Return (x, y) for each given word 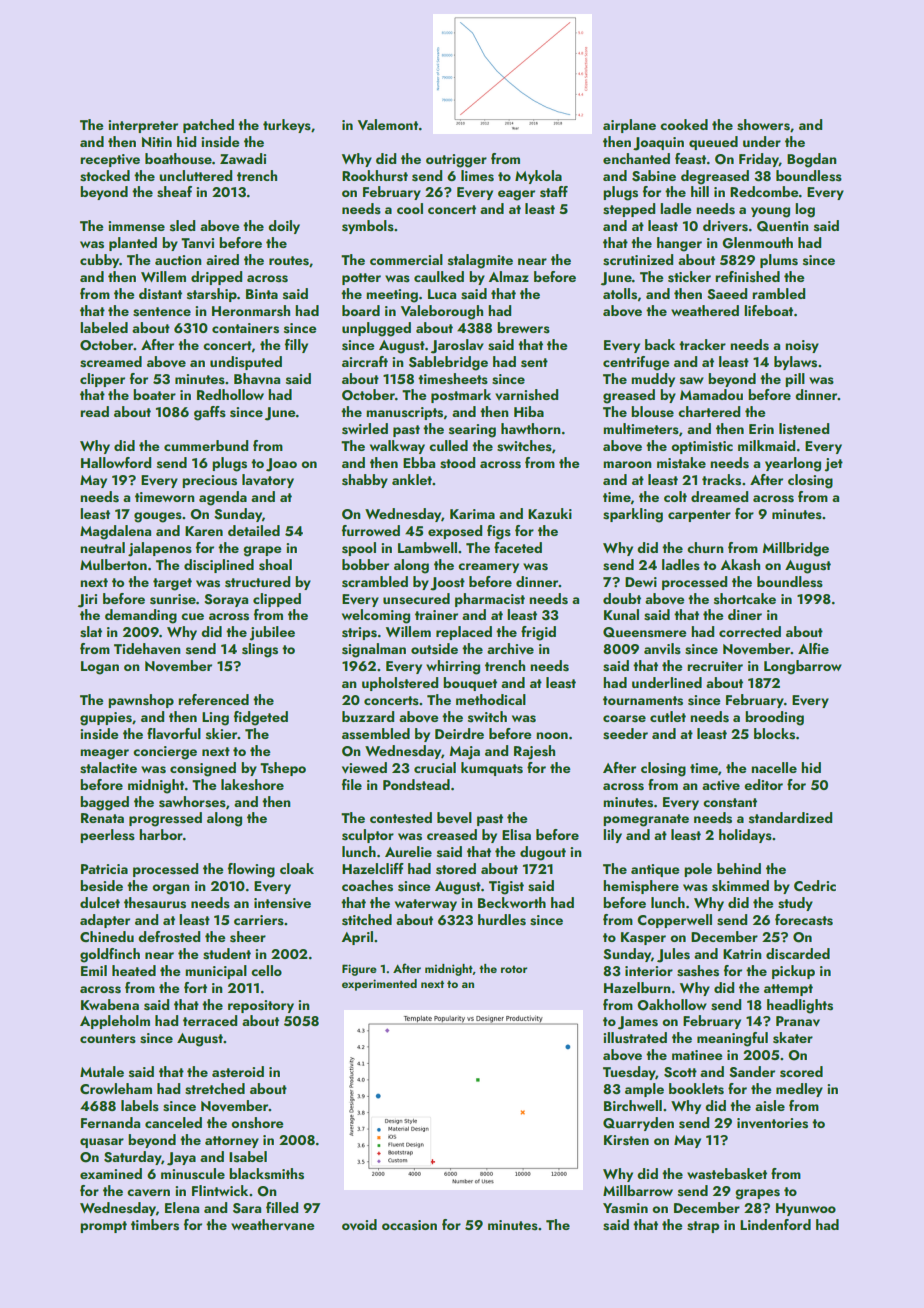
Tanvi (197, 243)
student (227, 954)
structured (257, 582)
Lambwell (427, 547)
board (361, 310)
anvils (662, 649)
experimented (379, 985)
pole (698, 870)
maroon (627, 464)
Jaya (181, 1159)
